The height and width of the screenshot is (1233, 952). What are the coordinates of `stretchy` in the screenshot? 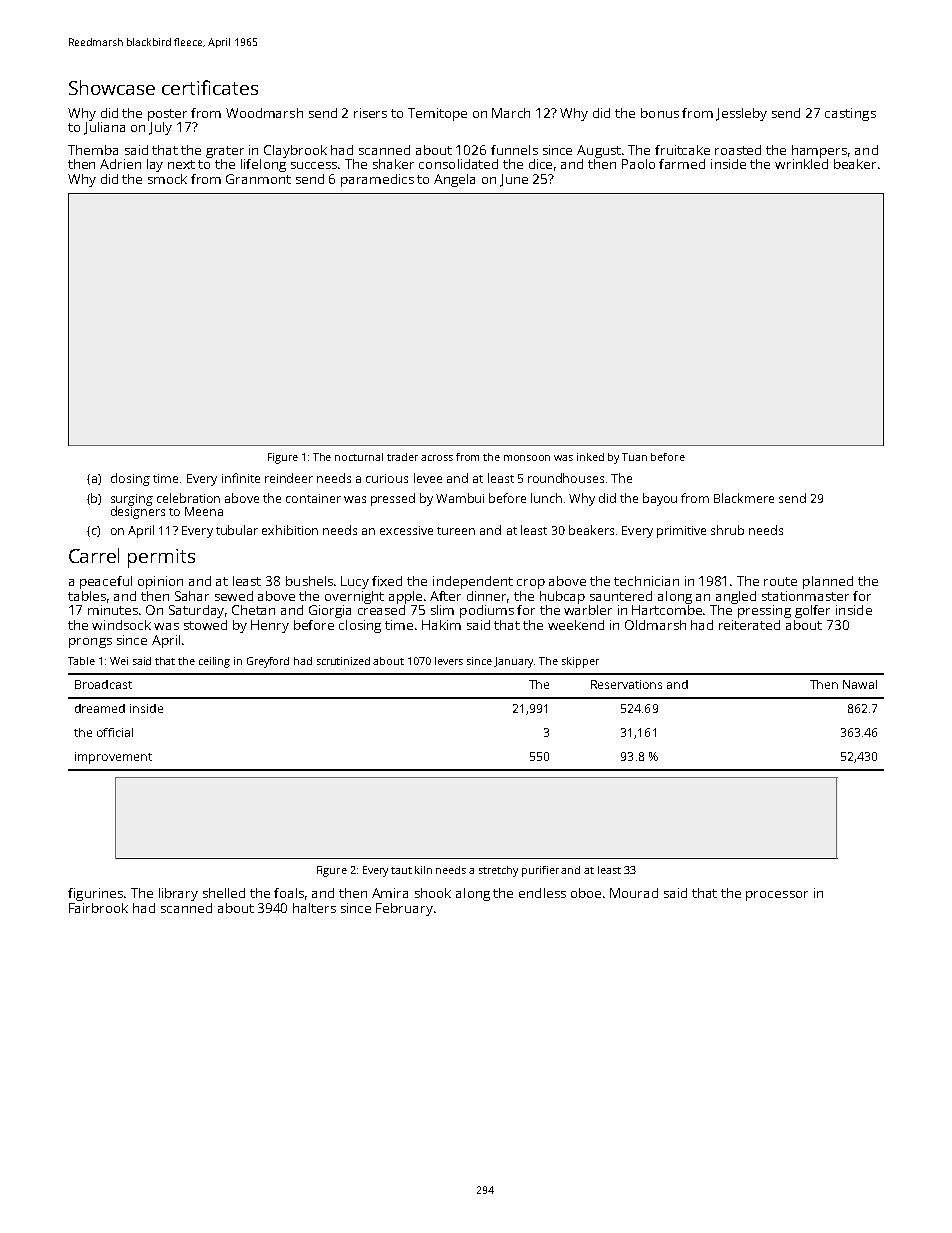 It's located at (498, 871).
